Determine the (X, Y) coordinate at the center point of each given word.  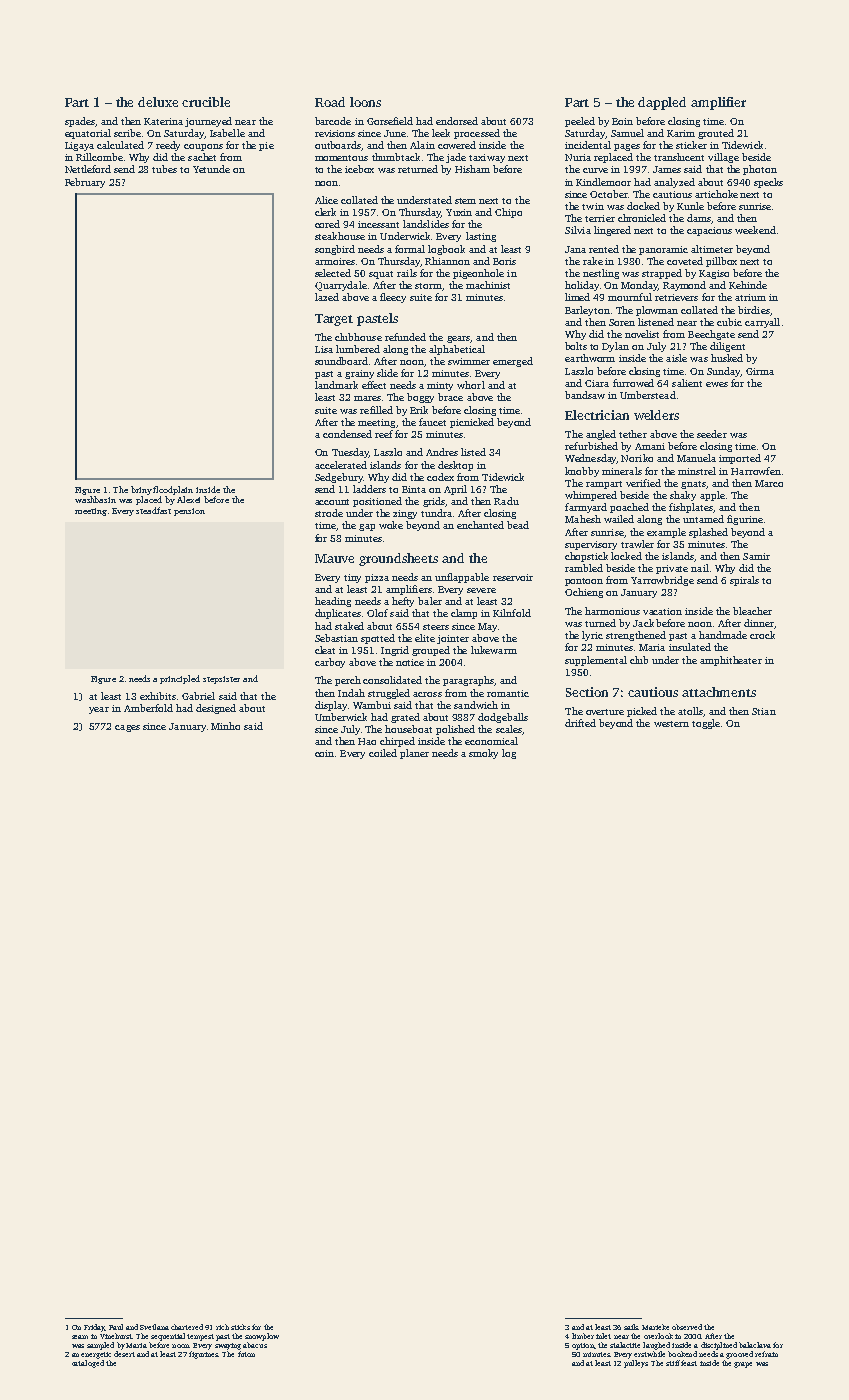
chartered (187, 1327)
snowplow (262, 1337)
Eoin (622, 121)
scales (509, 729)
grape (743, 1365)
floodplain (173, 490)
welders (656, 415)
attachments (719, 692)
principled (180, 679)
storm (429, 287)
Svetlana (154, 1327)
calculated (120, 145)
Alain (422, 145)
